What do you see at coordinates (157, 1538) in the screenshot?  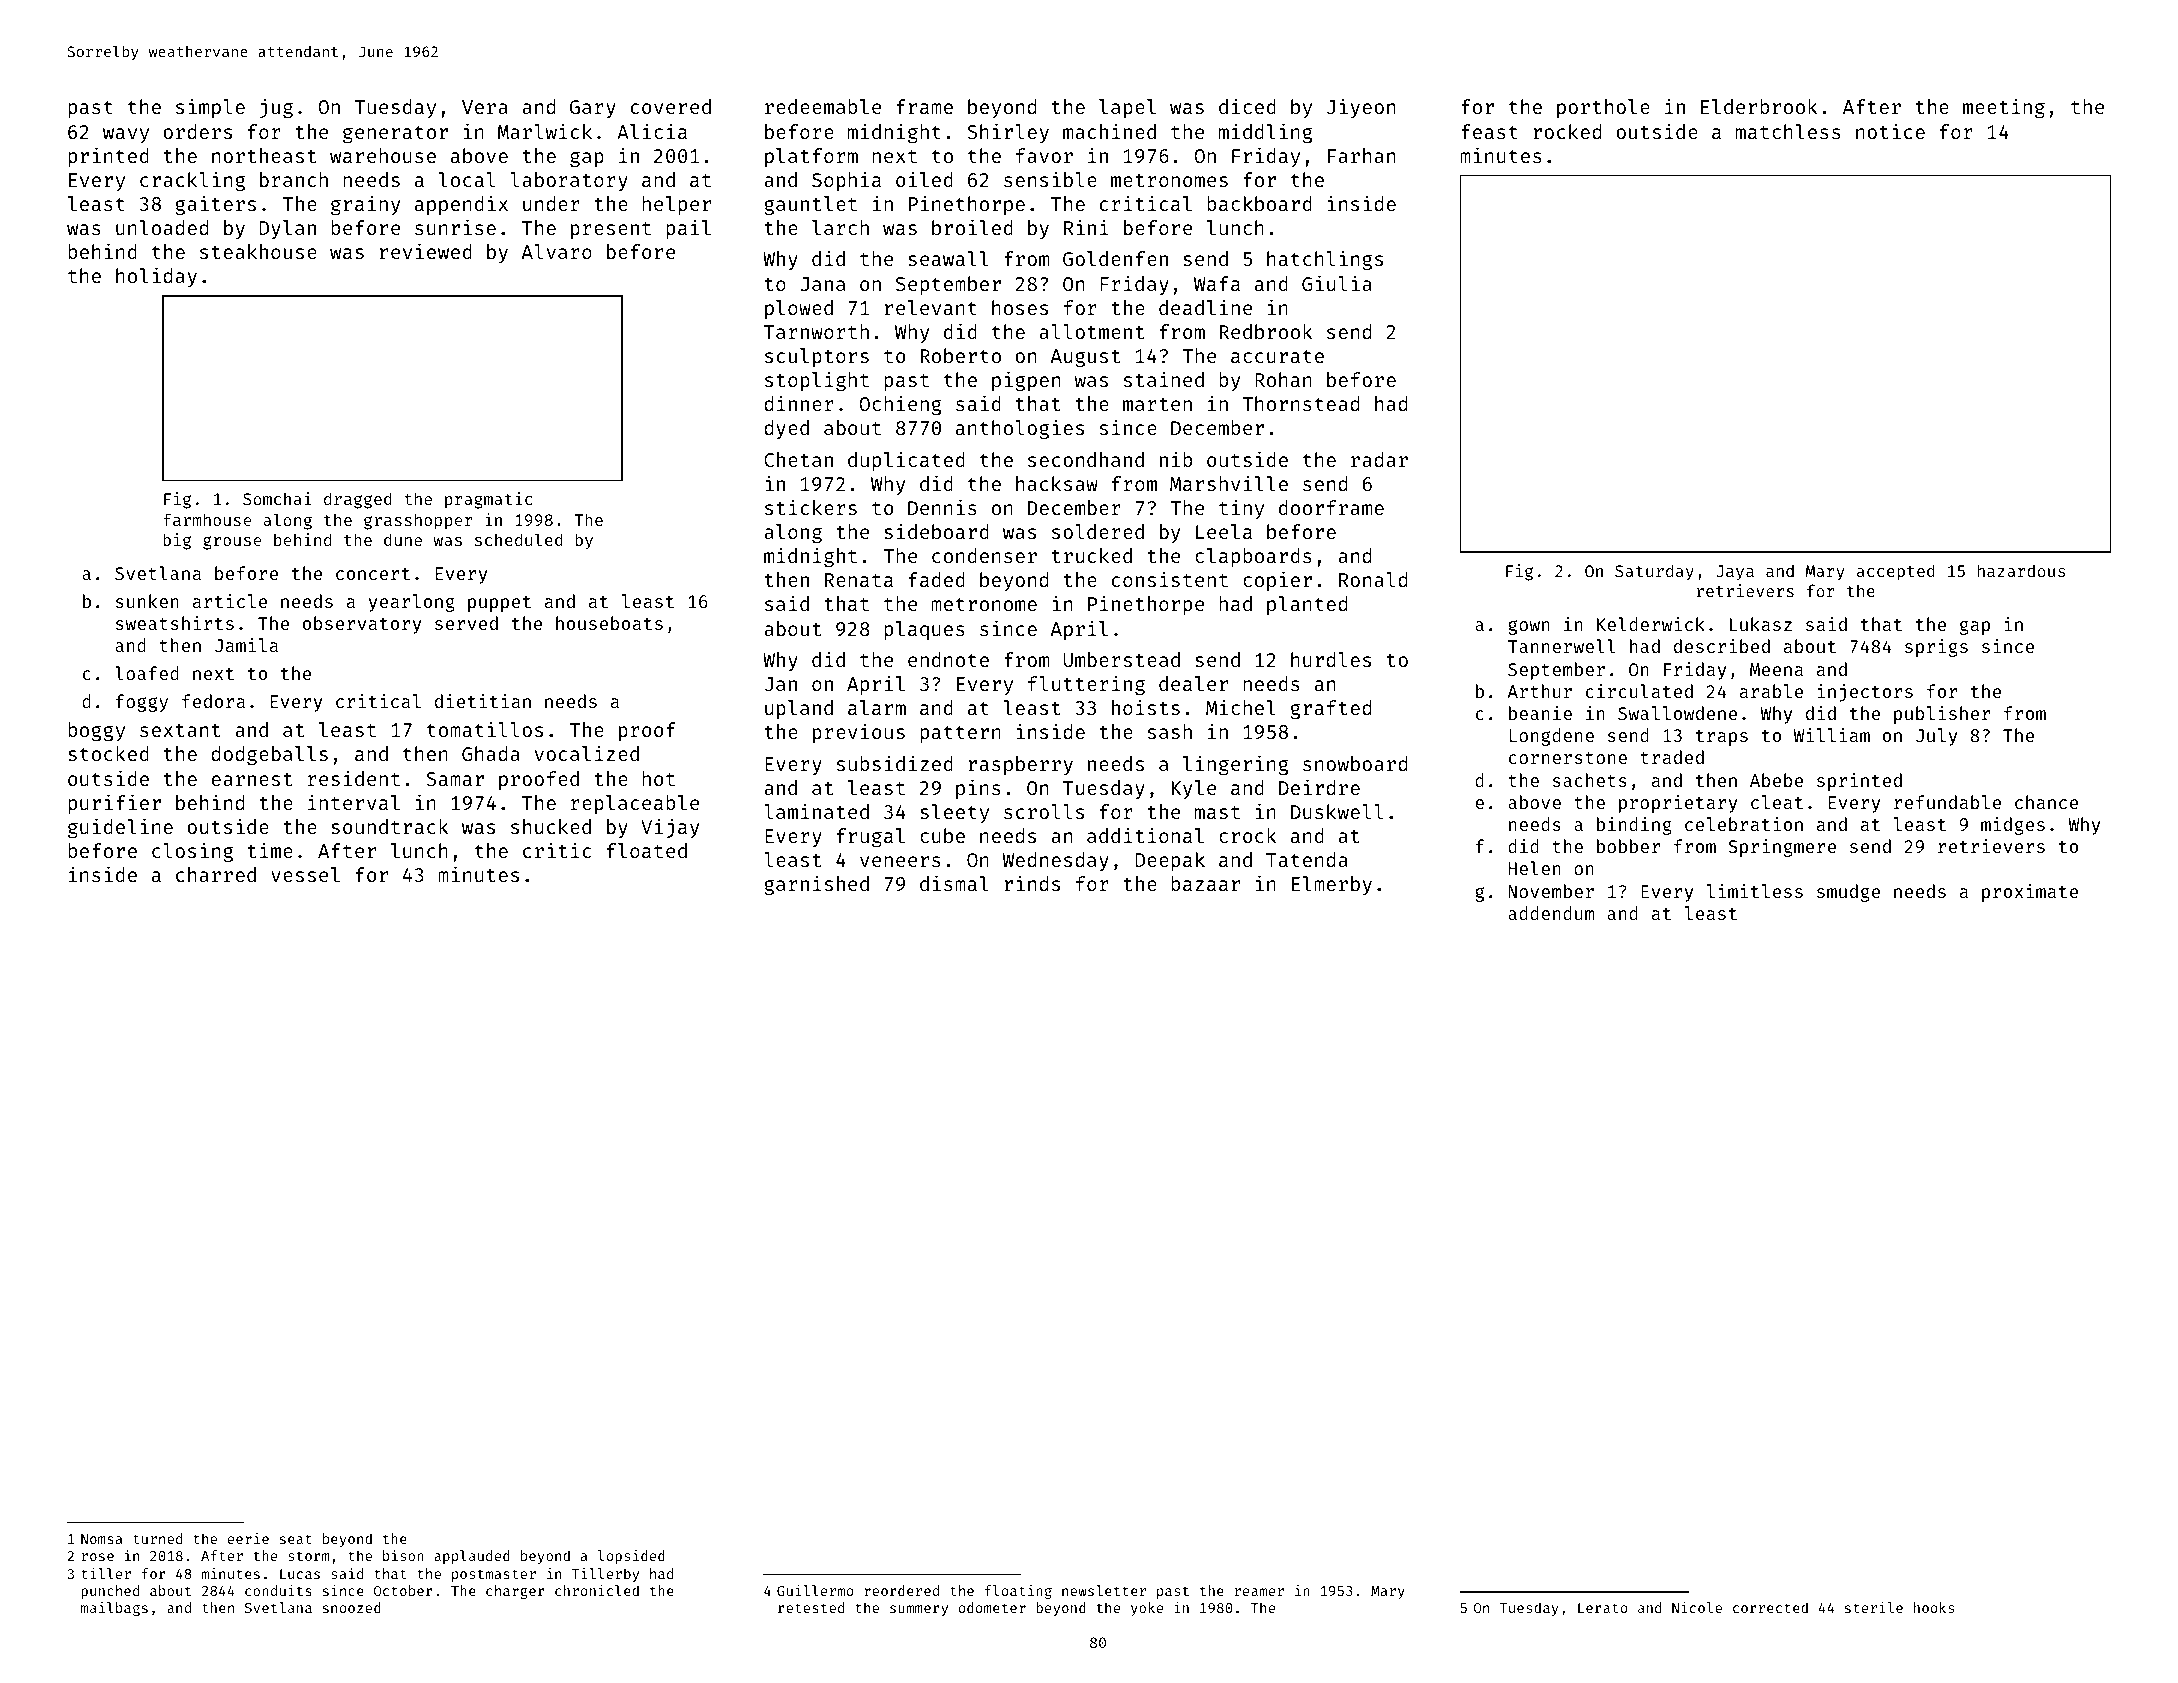 I see `turned` at bounding box center [157, 1538].
